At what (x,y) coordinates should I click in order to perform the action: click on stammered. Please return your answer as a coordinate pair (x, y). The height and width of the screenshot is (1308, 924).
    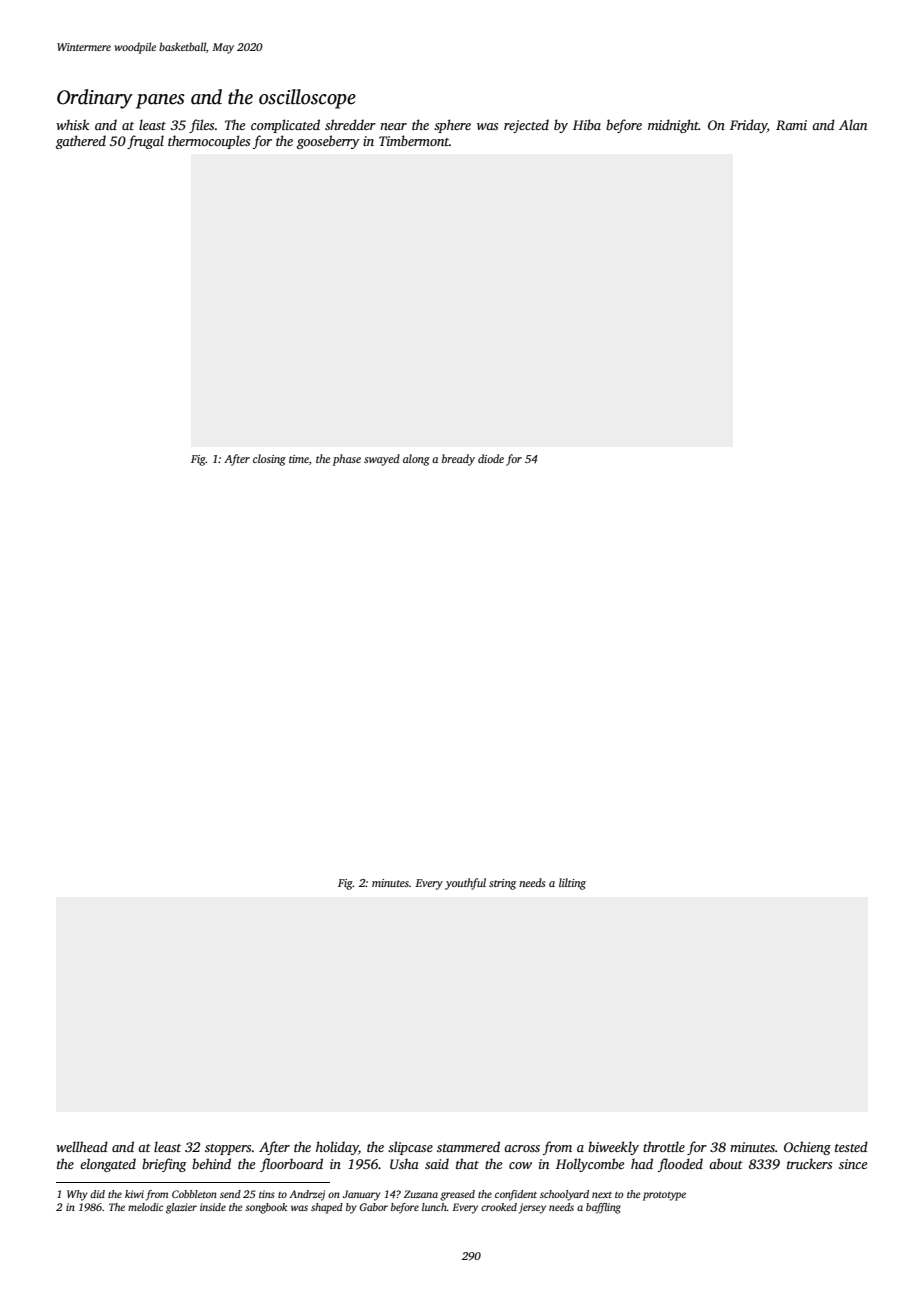
    Looking at the image, I should click on (468, 1146).
